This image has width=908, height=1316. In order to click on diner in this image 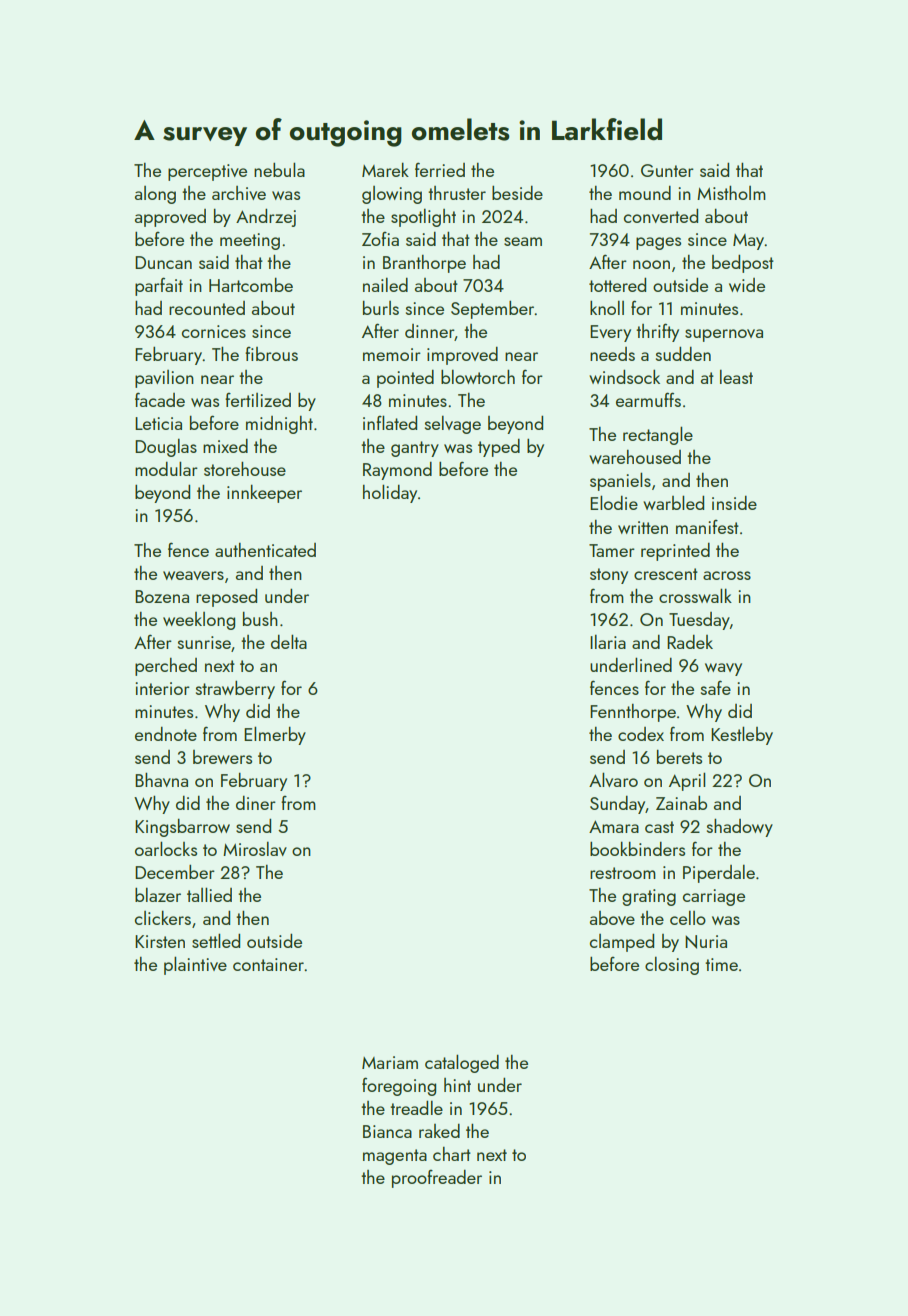, I will do `click(256, 803)`.
